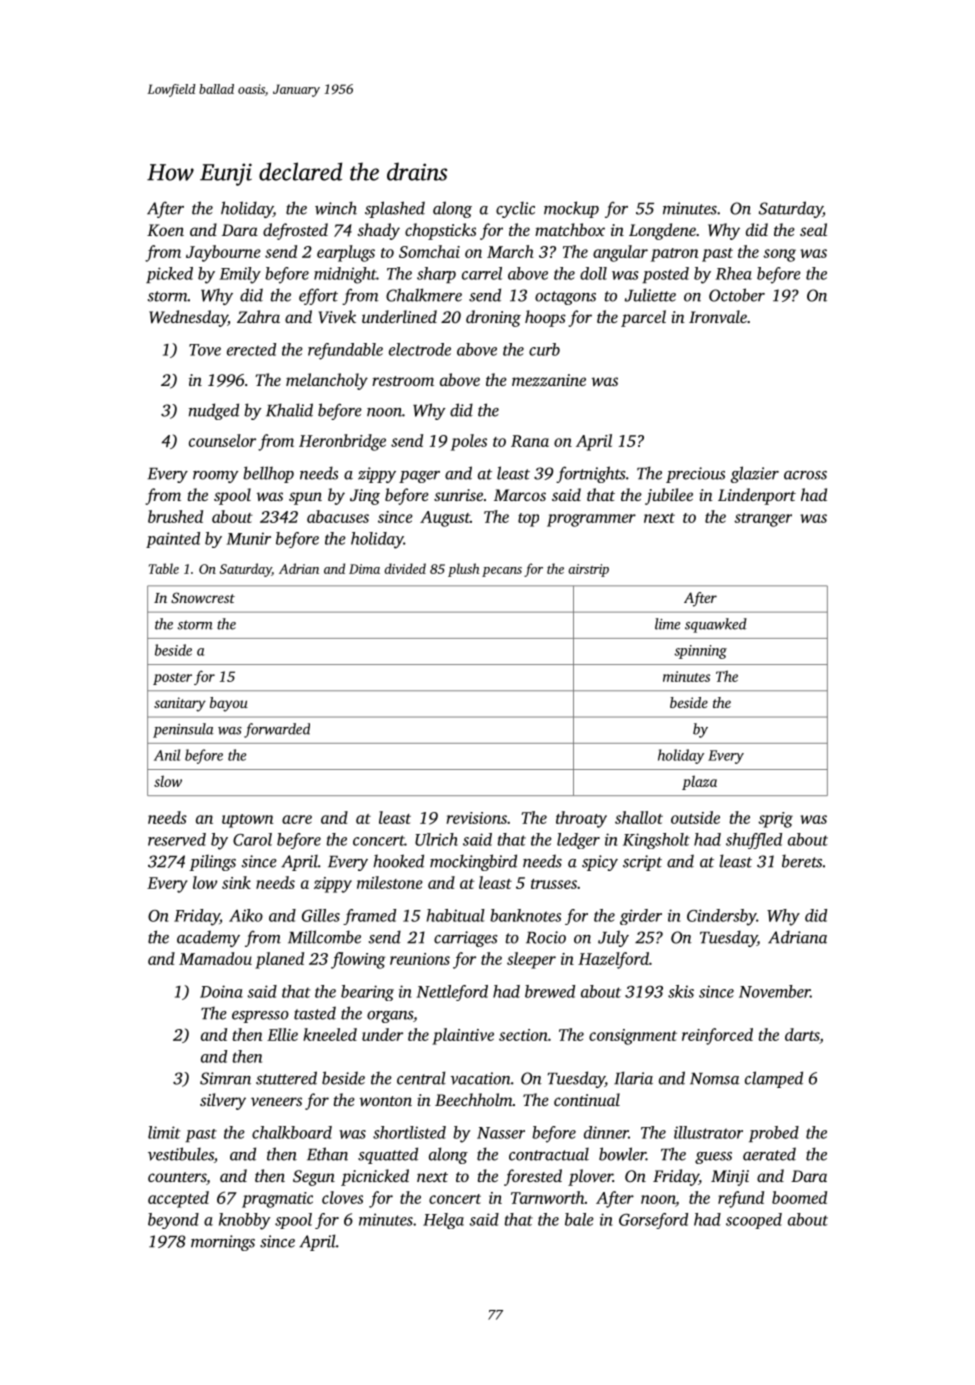 The height and width of the screenshot is (1385, 975). Describe the element at coordinates (642, 863) in the screenshot. I see `script` at that location.
